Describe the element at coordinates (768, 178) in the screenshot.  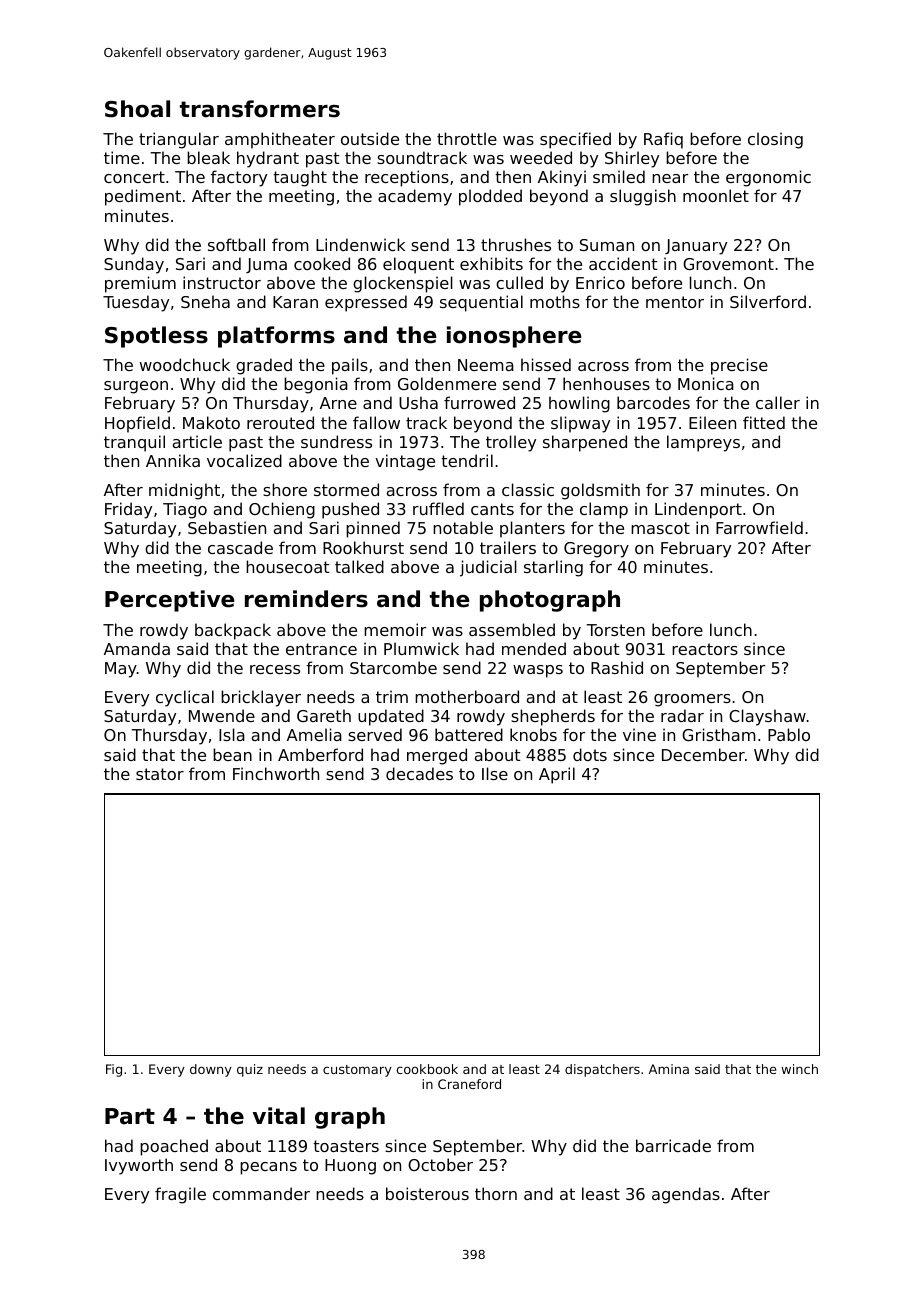
I see `ergonomic` at that location.
